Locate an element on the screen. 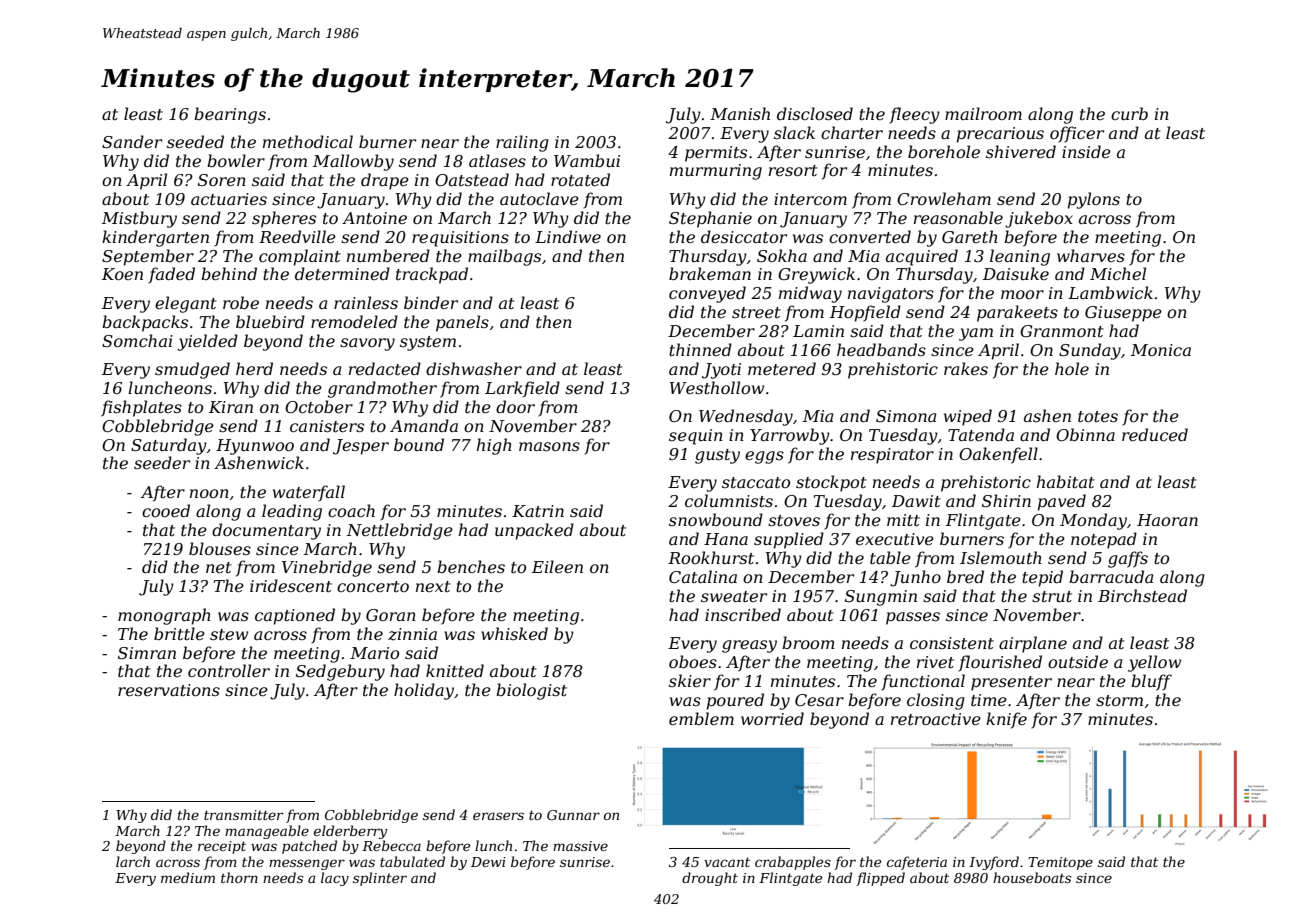 The width and height of the screenshot is (1308, 924). backpacks is located at coordinates (145, 323).
